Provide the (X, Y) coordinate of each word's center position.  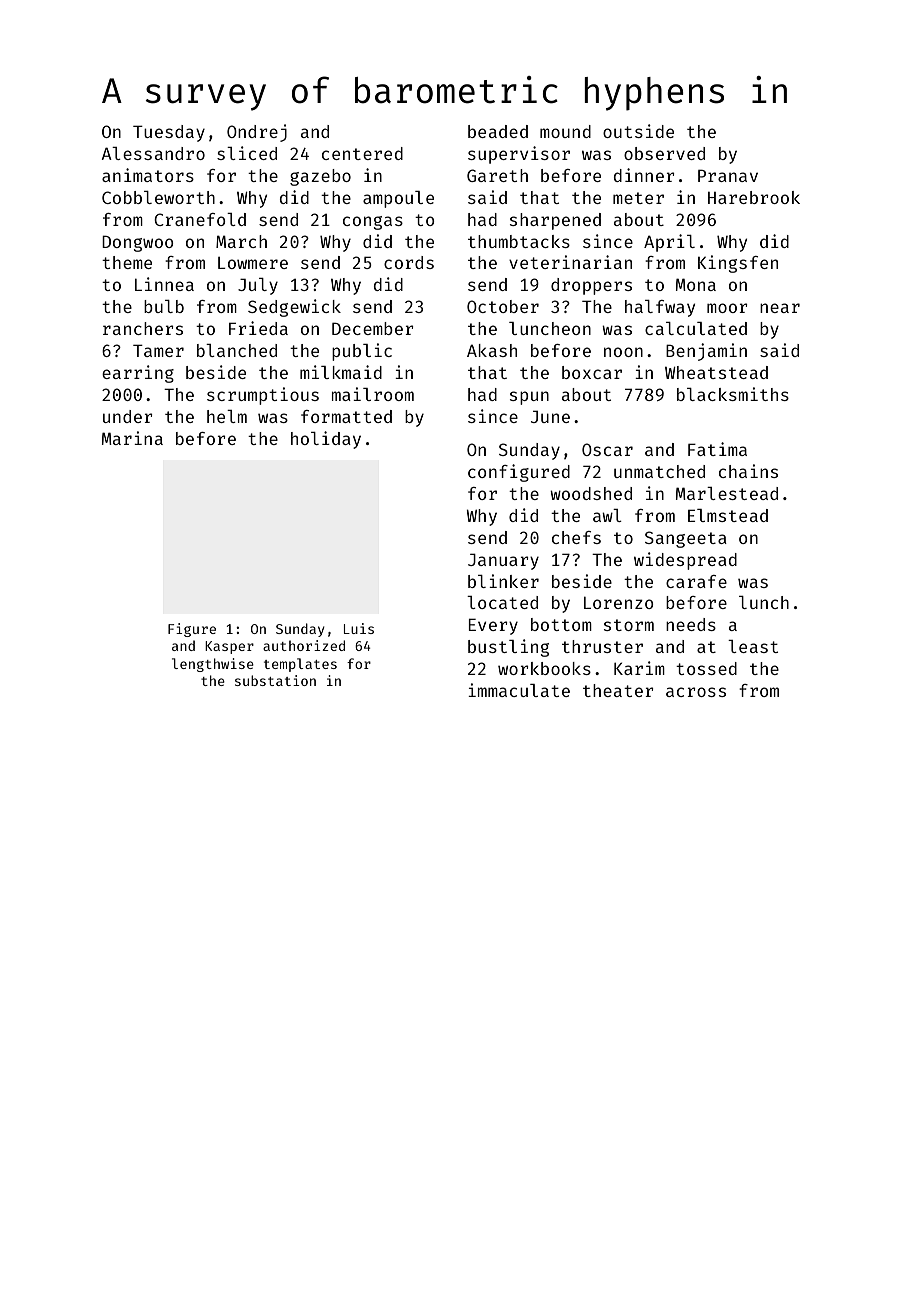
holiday (326, 440)
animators (148, 175)
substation (275, 680)
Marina (132, 438)
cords (409, 262)
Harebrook (754, 197)
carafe (696, 581)
